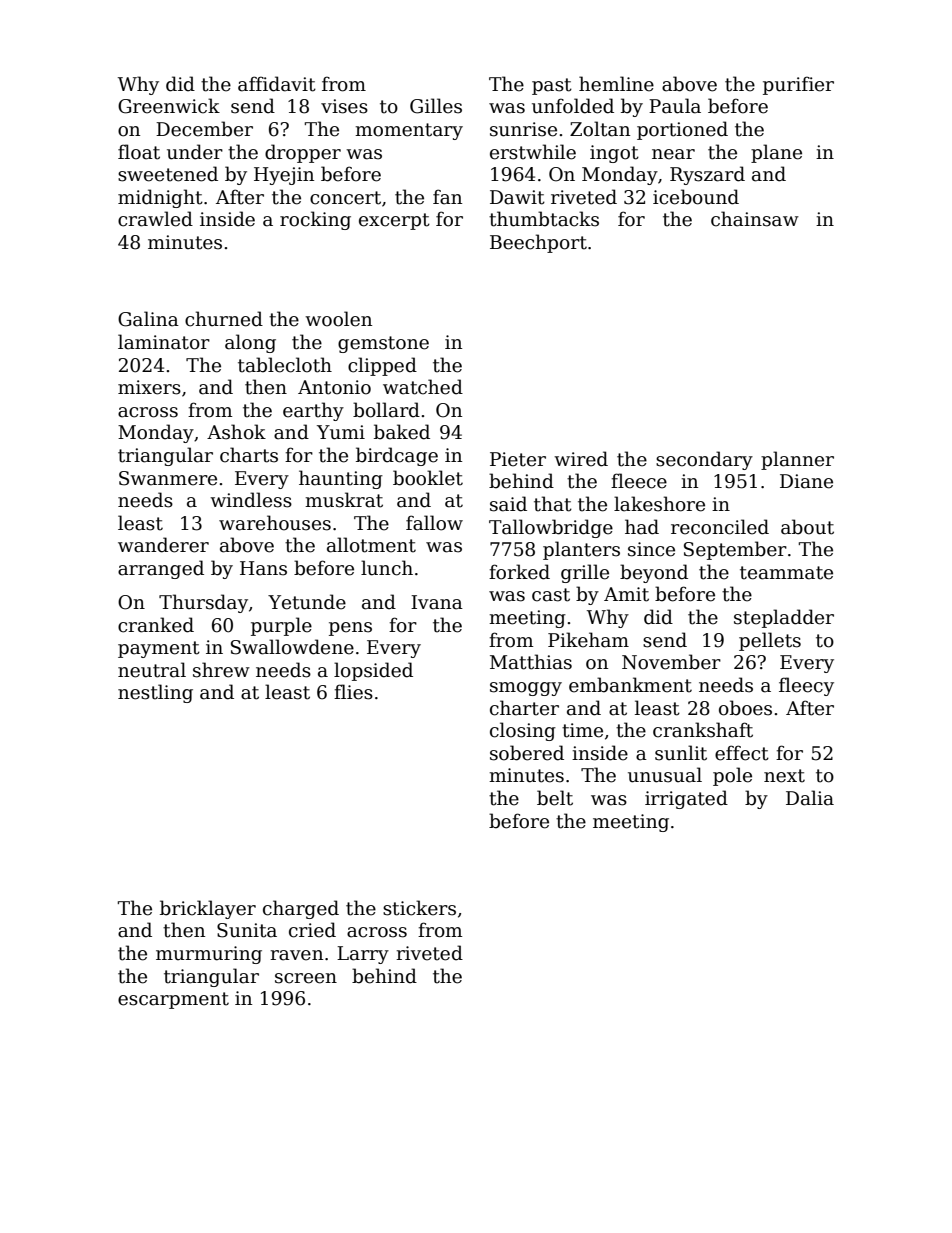 This page has height=1233, width=952. I want to click on nestling, so click(155, 693).
